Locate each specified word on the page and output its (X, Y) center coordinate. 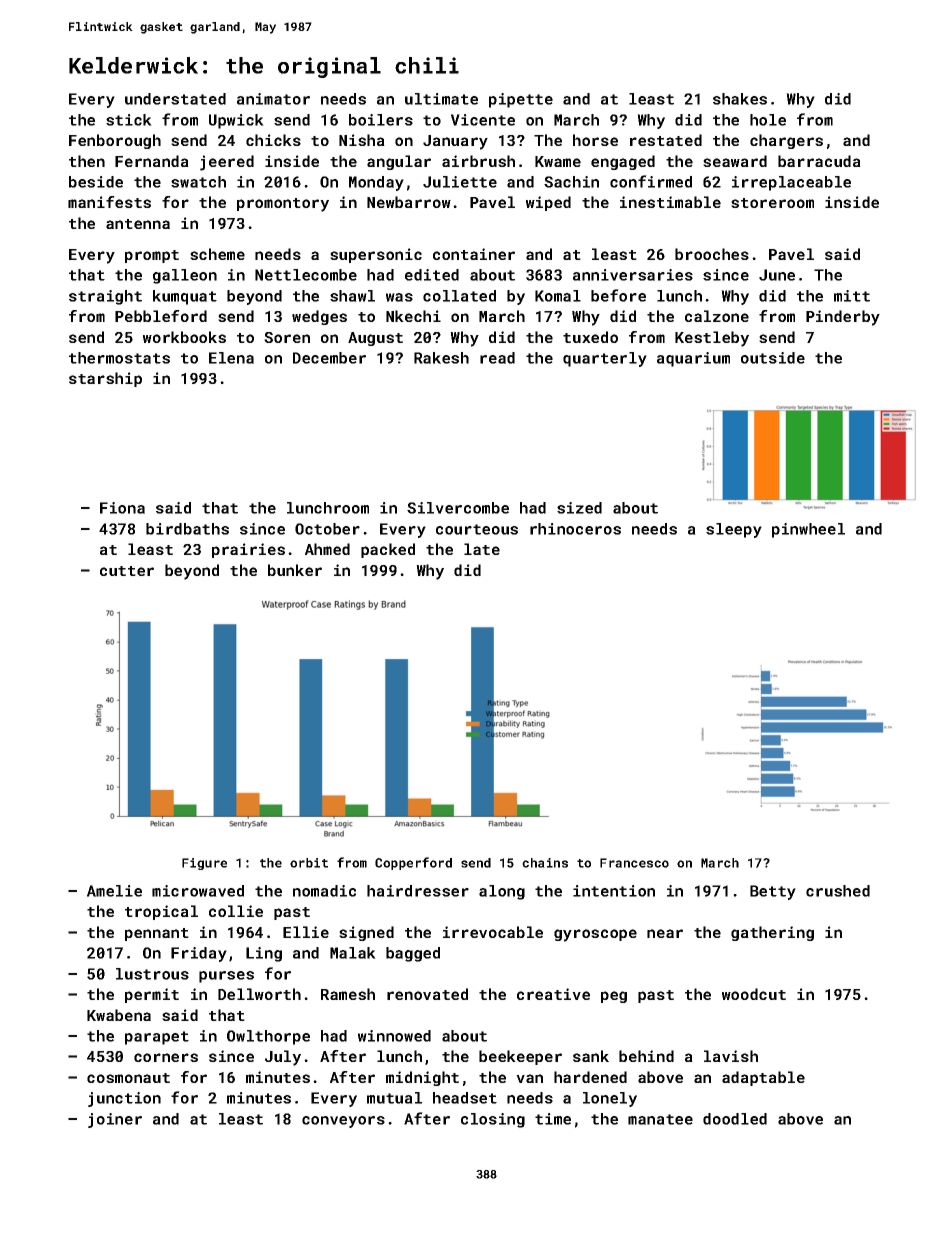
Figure (204, 864)
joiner (115, 1120)
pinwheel (808, 530)
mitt (852, 296)
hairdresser (418, 891)
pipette (521, 100)
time (553, 1119)
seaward (735, 161)
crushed (838, 891)
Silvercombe (458, 508)
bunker (295, 570)
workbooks (184, 337)
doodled (735, 1119)
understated (175, 99)
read (497, 358)
